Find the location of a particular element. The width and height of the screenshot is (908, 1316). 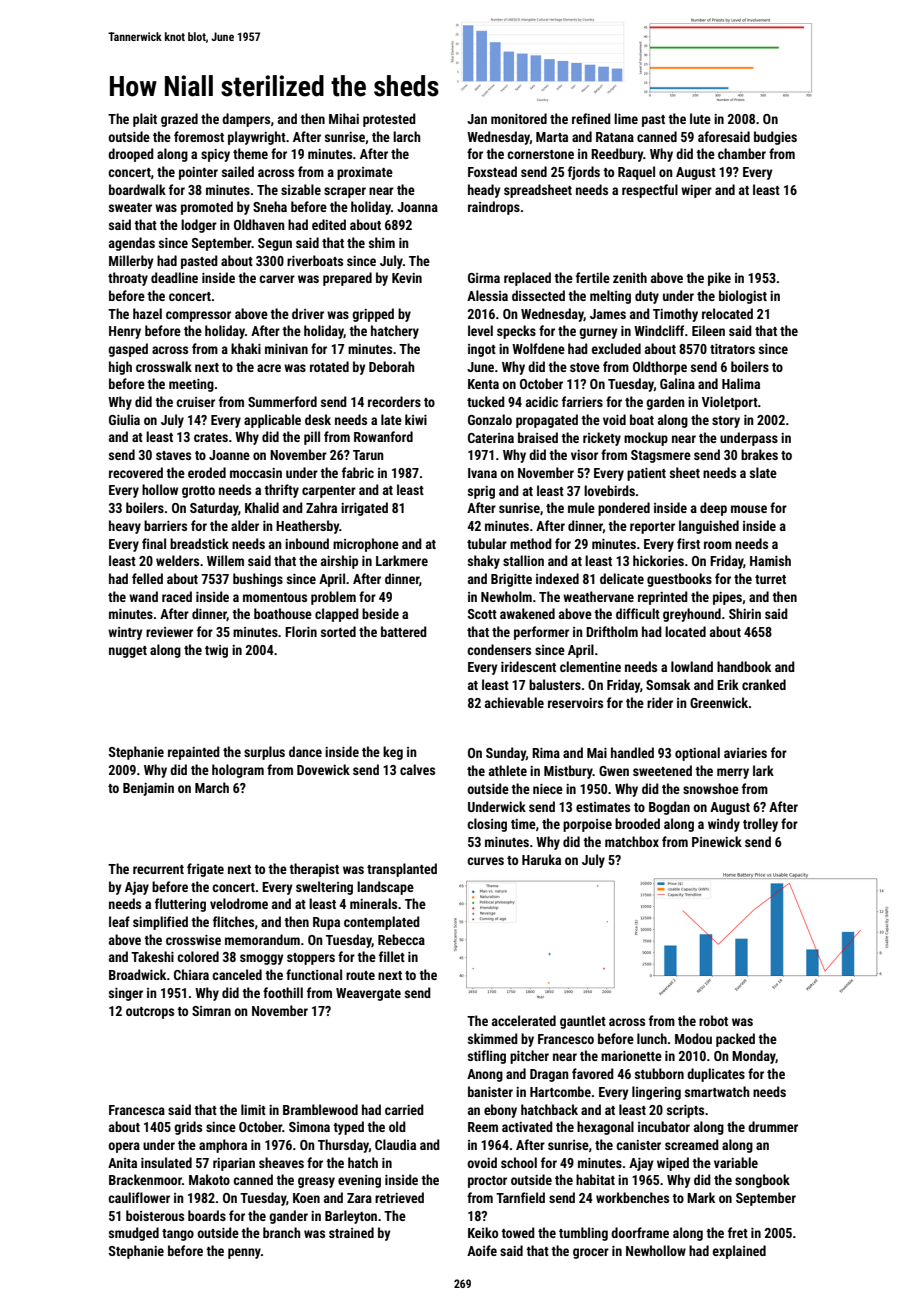

compressor is located at coordinates (198, 316).
